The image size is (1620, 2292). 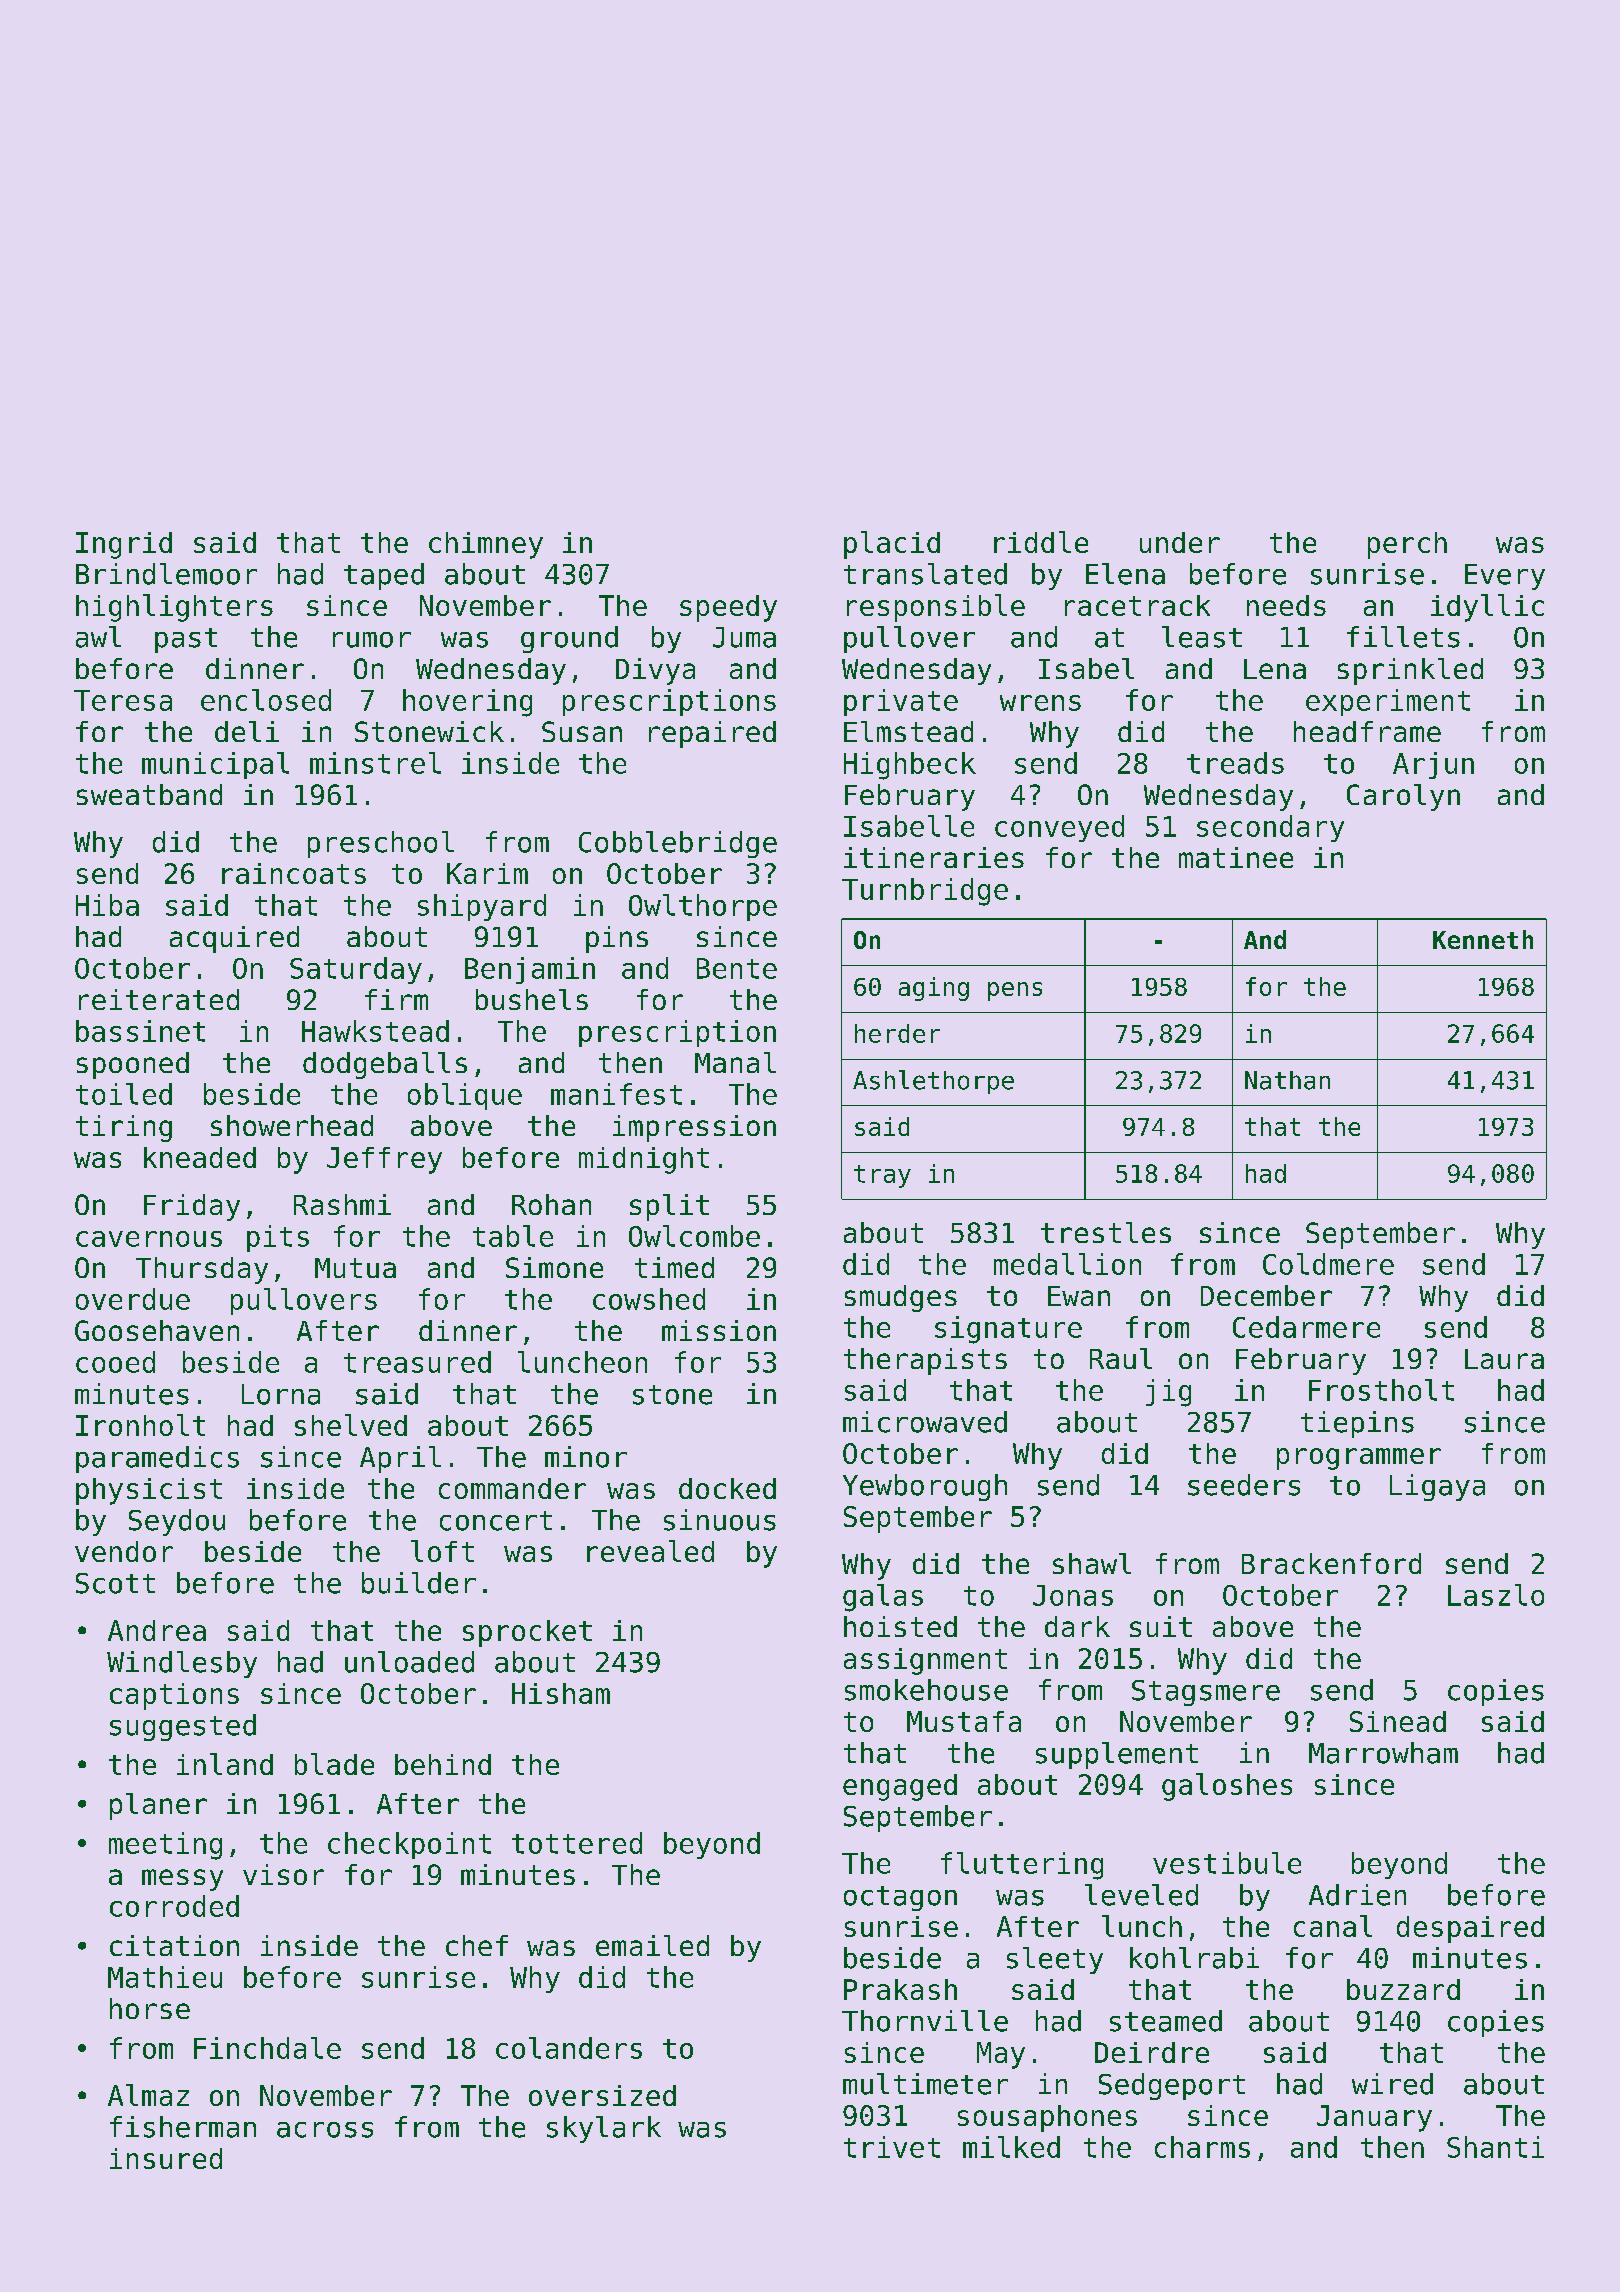 What do you see at coordinates (650, 1551) in the image?
I see `revealed` at bounding box center [650, 1551].
